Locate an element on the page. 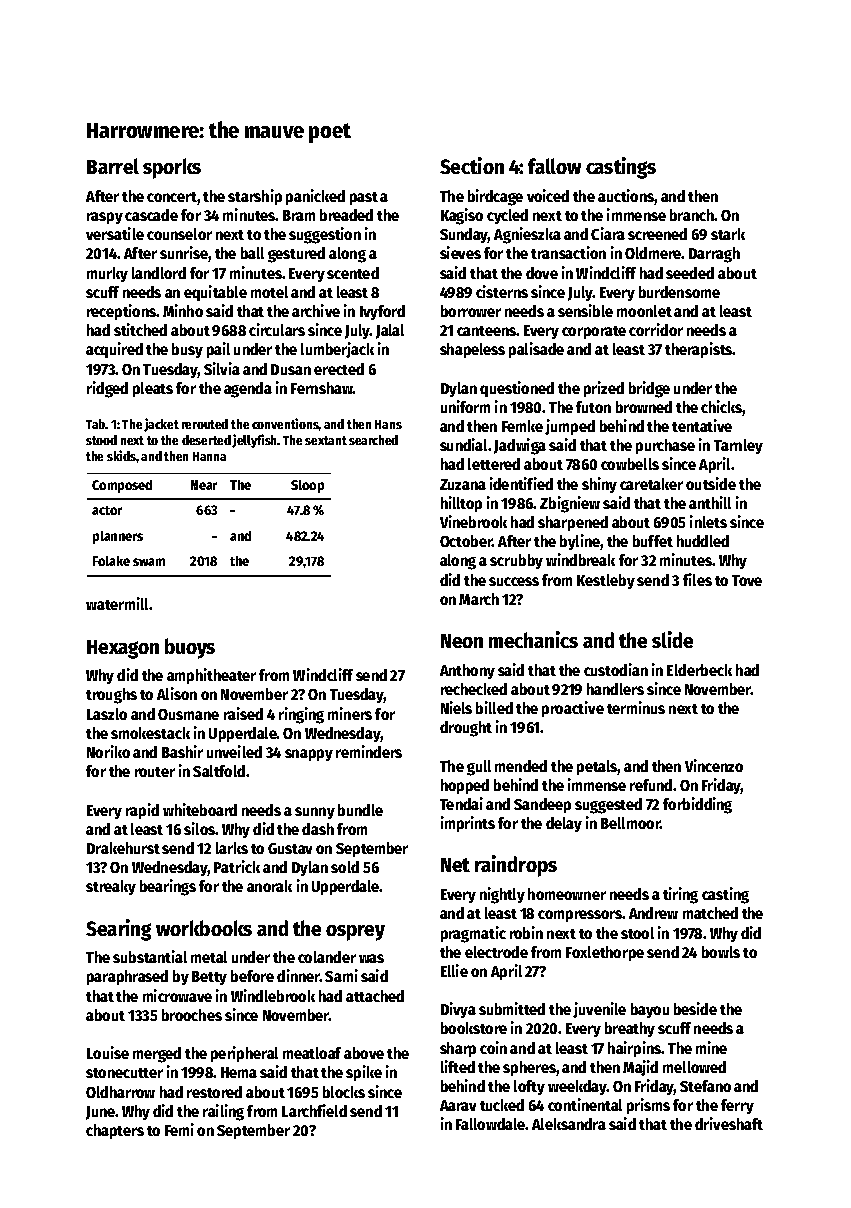  Kestleby is located at coordinates (606, 581).
